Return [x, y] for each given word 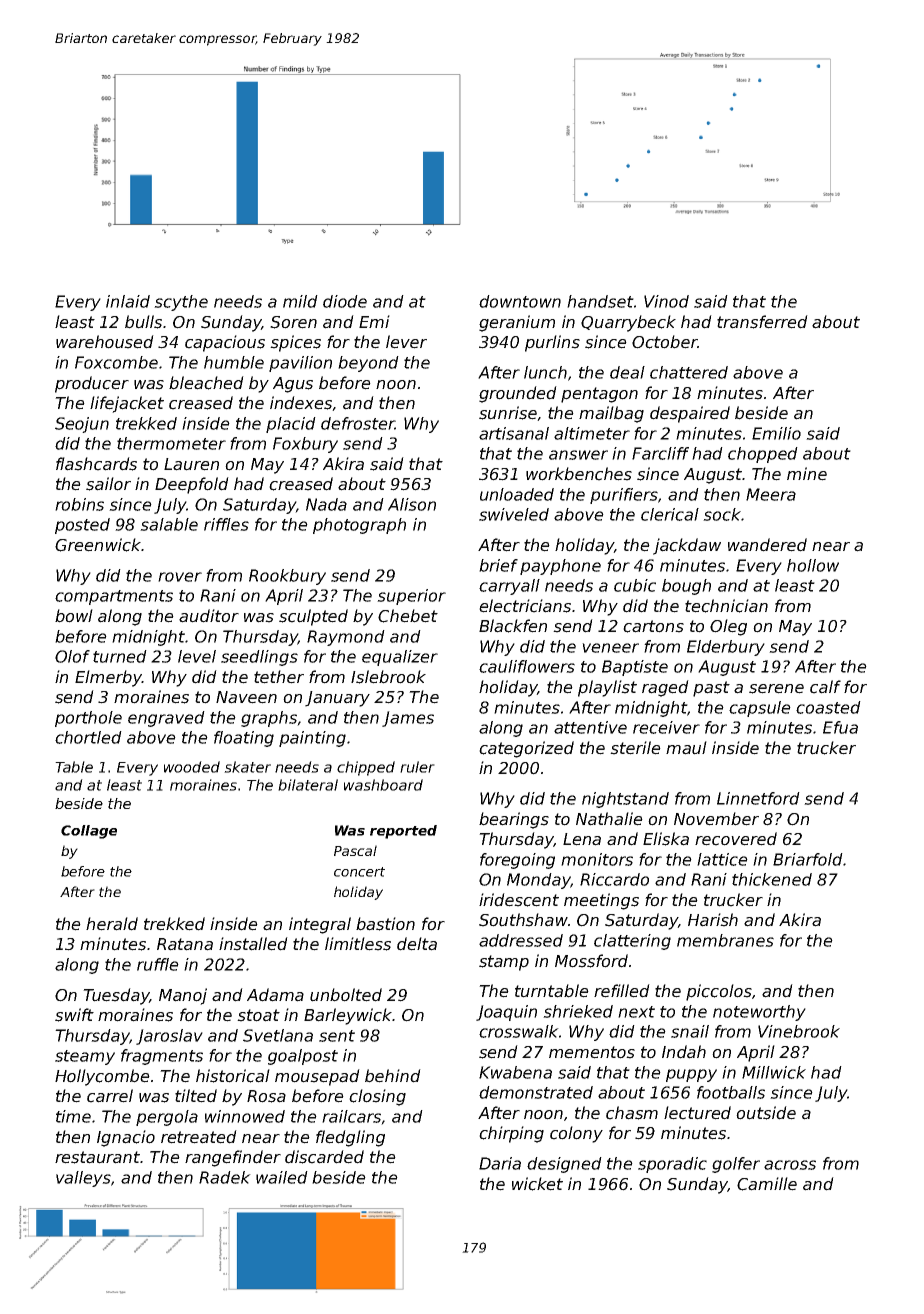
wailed [282, 1177]
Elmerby [108, 678]
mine [807, 474]
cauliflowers [527, 666]
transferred [762, 322]
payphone [560, 567]
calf [825, 687]
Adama [275, 995]
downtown [520, 301]
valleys [83, 1179]
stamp [504, 963]
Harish [713, 920]
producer [92, 384]
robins [79, 504]
